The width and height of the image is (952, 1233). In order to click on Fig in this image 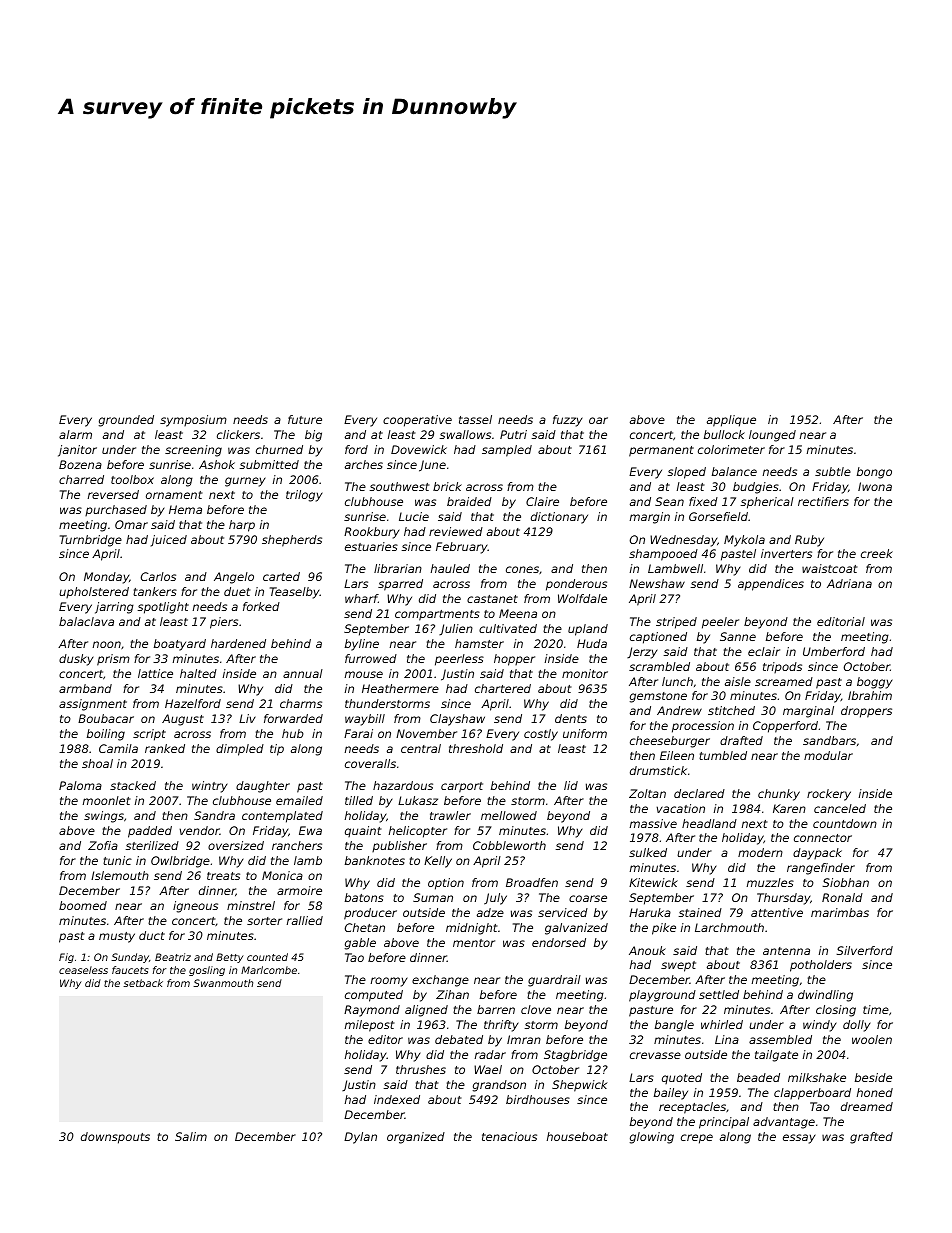, I will do `click(66, 958)`.
